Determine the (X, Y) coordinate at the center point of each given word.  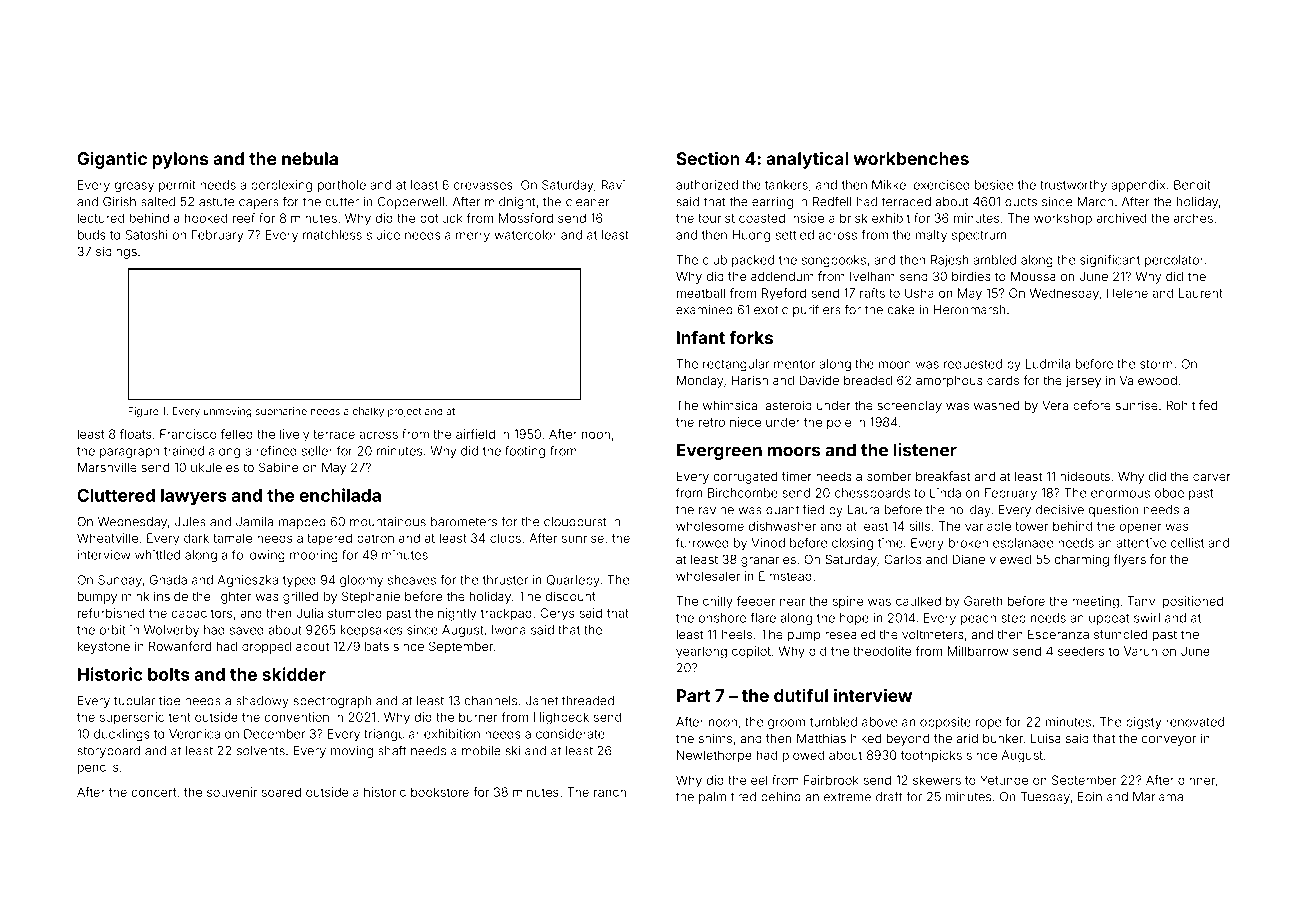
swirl (1147, 618)
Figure (143, 412)
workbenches (911, 158)
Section (708, 158)
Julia (310, 613)
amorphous (949, 381)
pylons (181, 160)
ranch (610, 792)
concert (153, 792)
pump (804, 637)
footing (525, 452)
